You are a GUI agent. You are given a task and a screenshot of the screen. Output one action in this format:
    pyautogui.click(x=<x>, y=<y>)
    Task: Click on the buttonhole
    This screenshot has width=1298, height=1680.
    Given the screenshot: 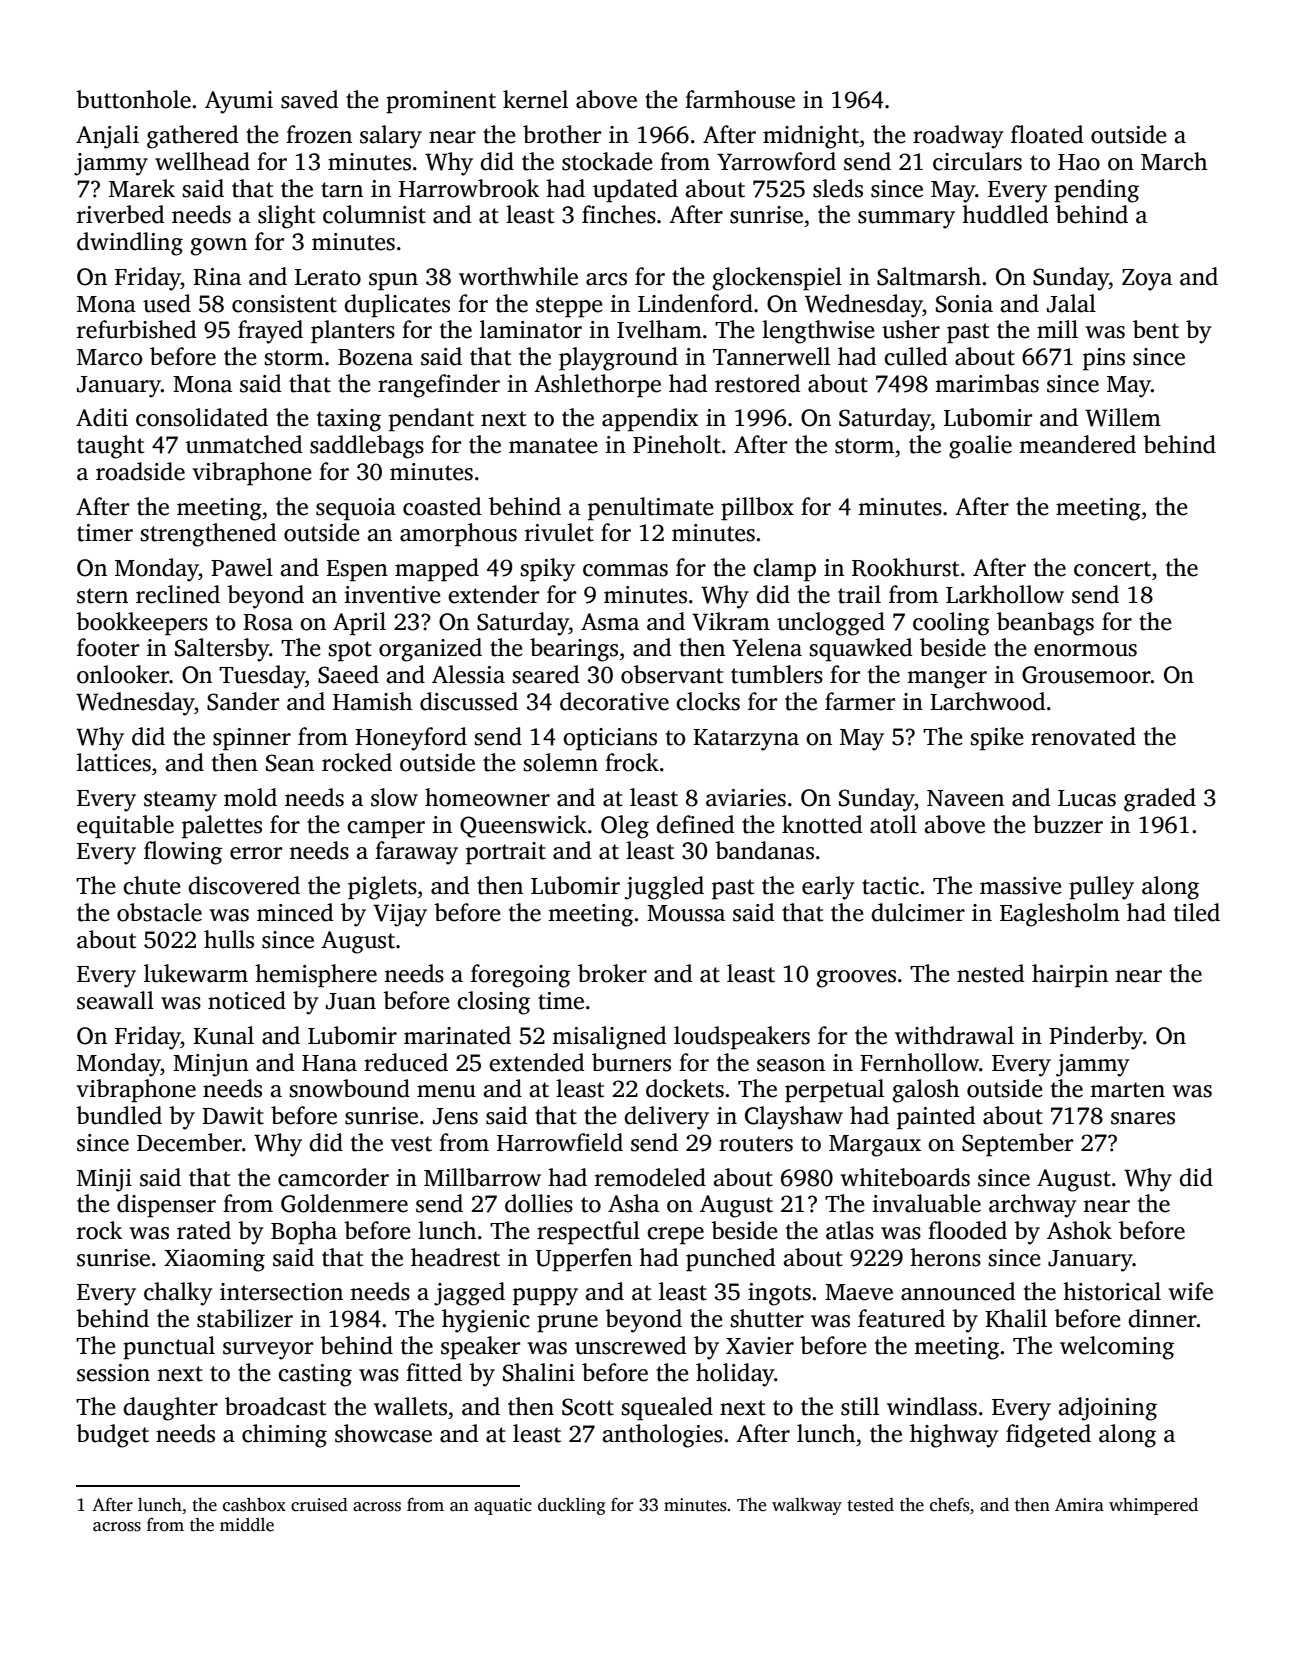 What is the action you would take?
    pyautogui.click(x=133, y=99)
